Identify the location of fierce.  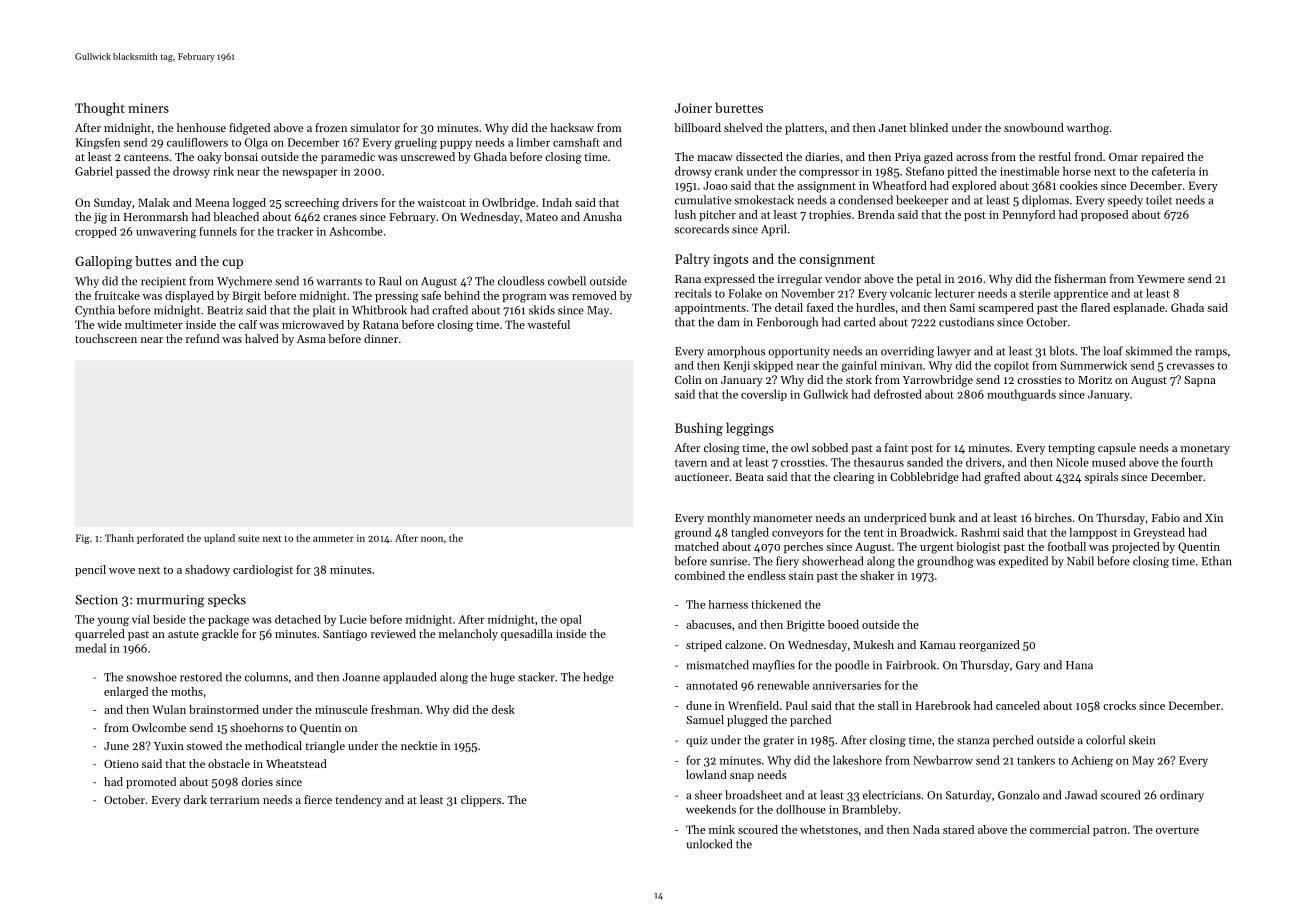
(318, 799).
